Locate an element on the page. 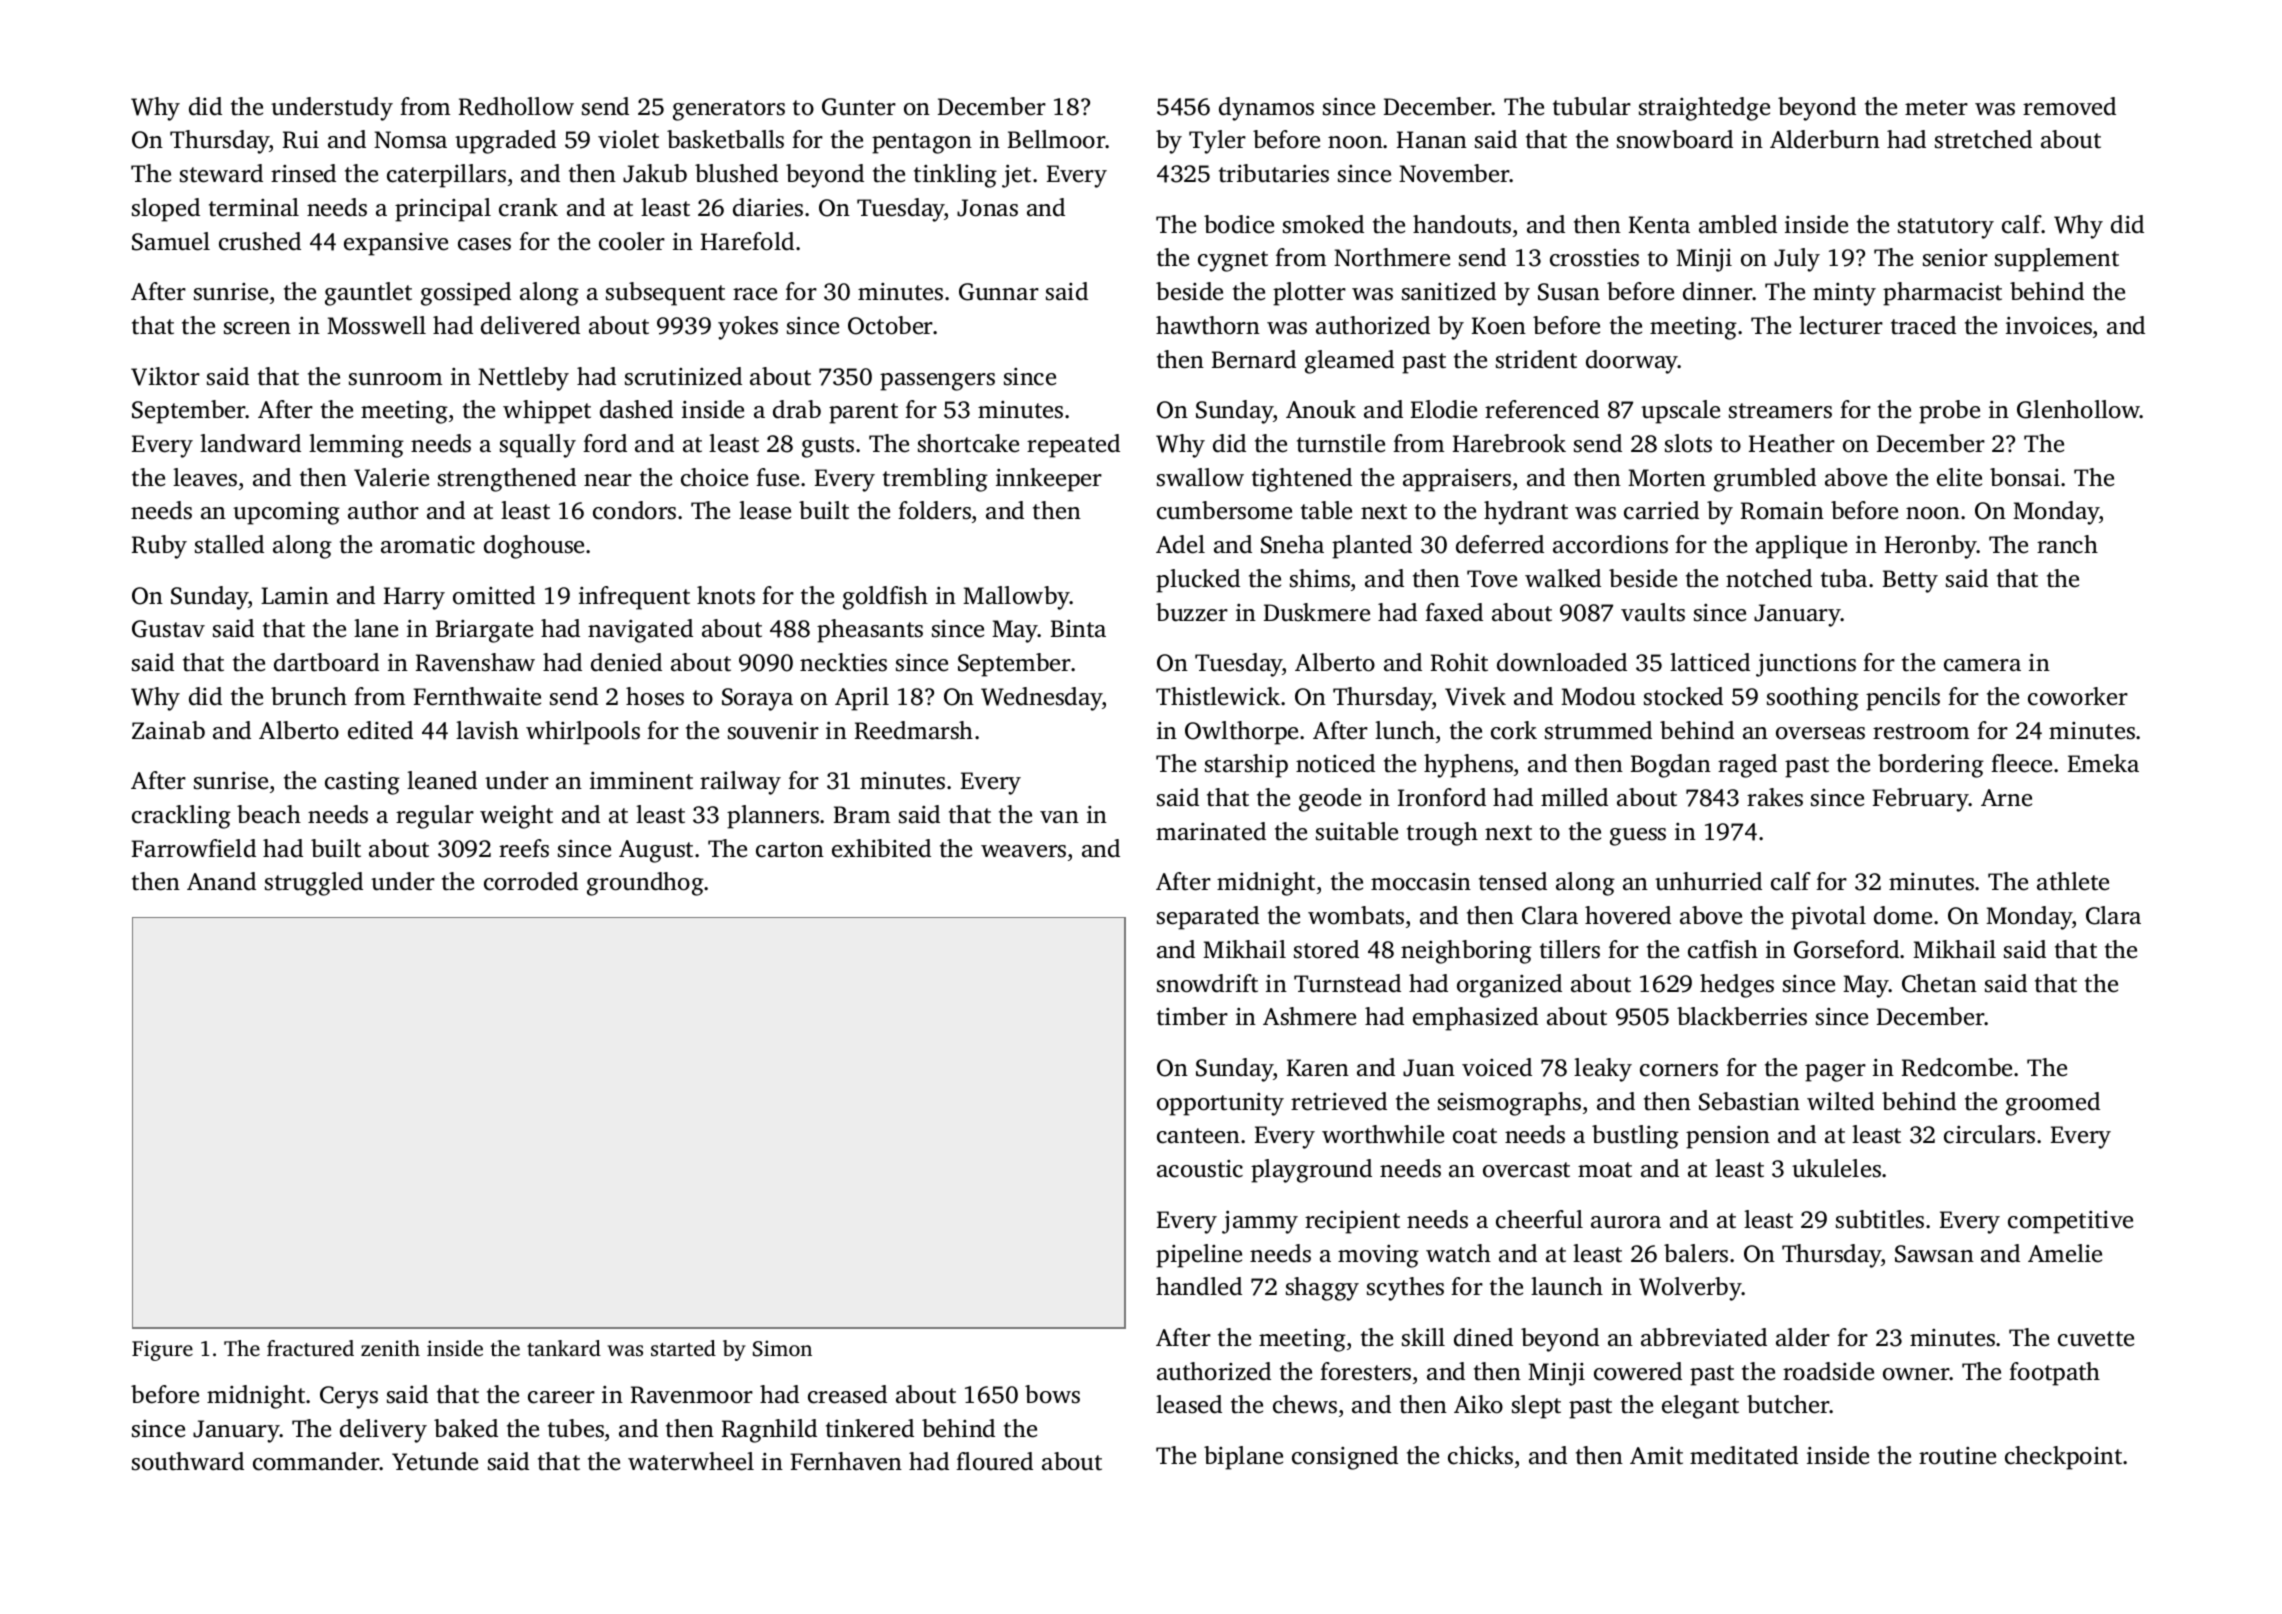 This image has height=1614, width=2282. plucked is located at coordinates (1198, 581).
